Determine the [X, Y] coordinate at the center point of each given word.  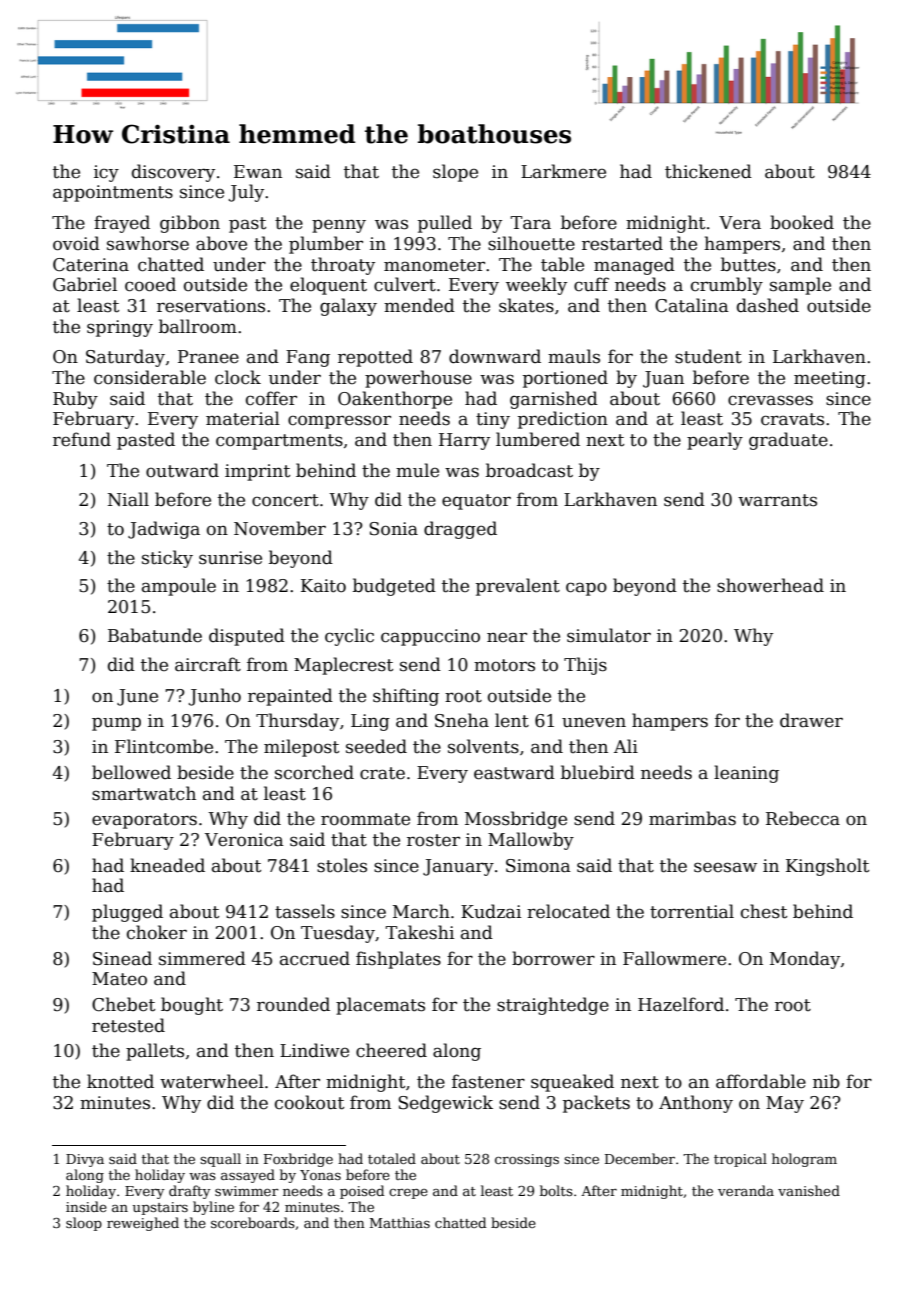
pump [116, 724]
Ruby [75, 400]
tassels [305, 911]
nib [826, 1081]
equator [476, 502]
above [221, 243]
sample [800, 286]
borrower [553, 958]
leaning [746, 774]
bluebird [598, 772]
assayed [248, 1176]
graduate [788, 441]
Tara [530, 223]
